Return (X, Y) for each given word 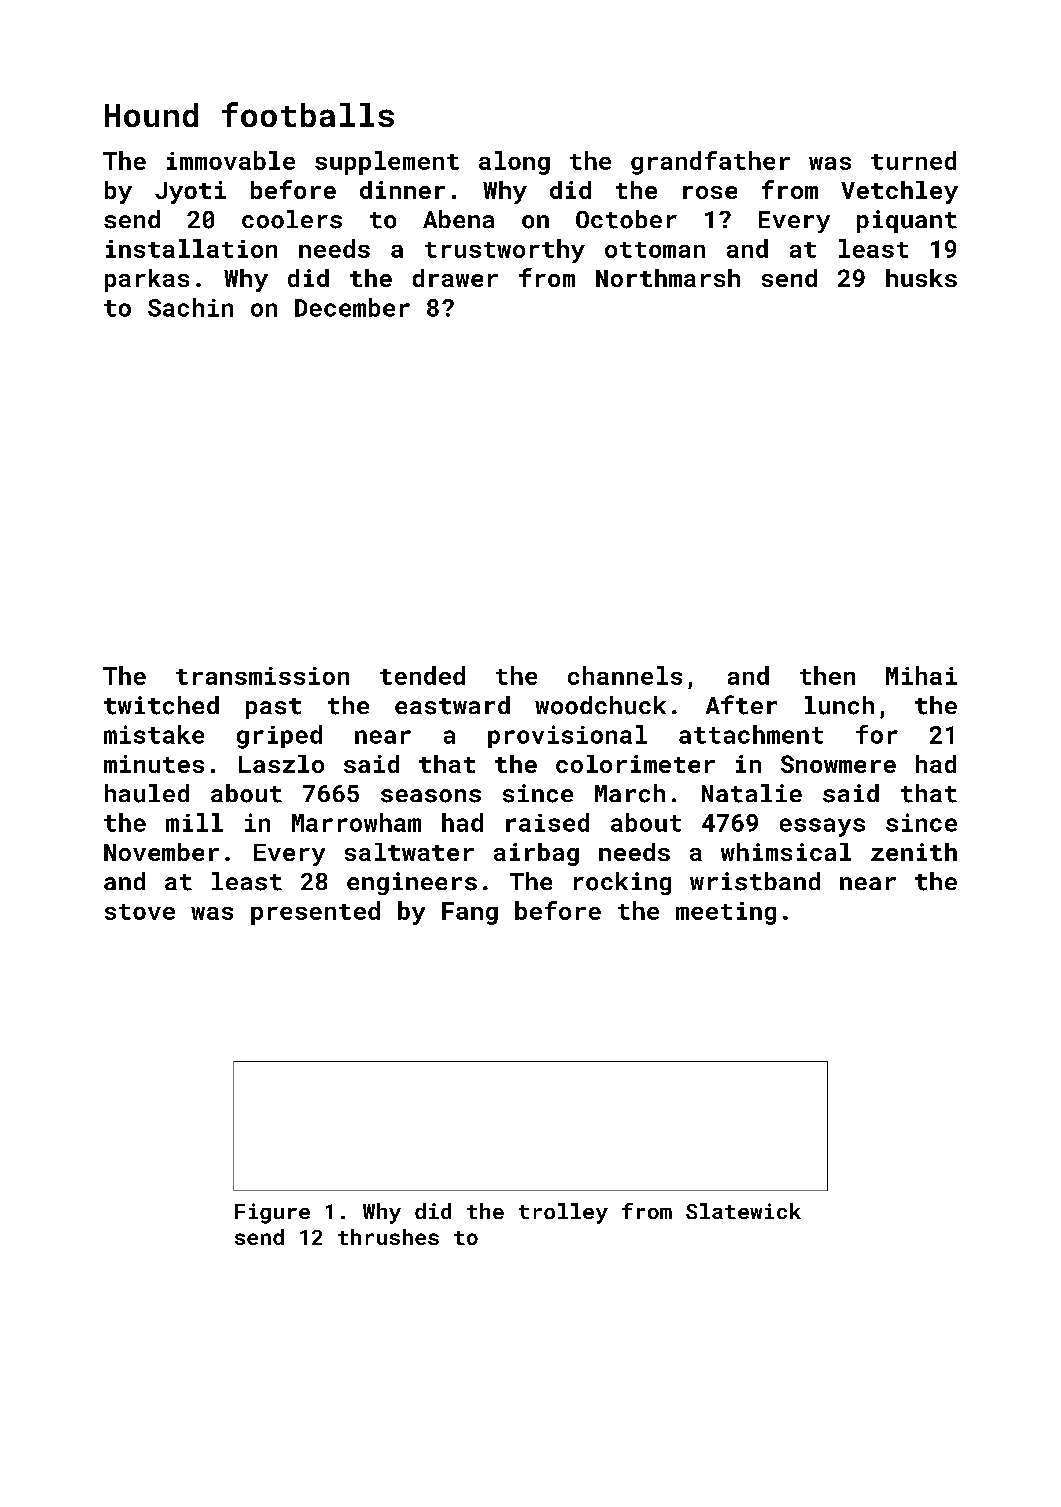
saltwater (409, 852)
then (827, 675)
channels (625, 675)
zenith (914, 852)
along (514, 163)
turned (913, 160)
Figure (272, 1213)
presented (315, 913)
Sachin (190, 307)
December (352, 307)
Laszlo (281, 764)
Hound (151, 115)
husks (921, 278)
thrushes (388, 1237)
